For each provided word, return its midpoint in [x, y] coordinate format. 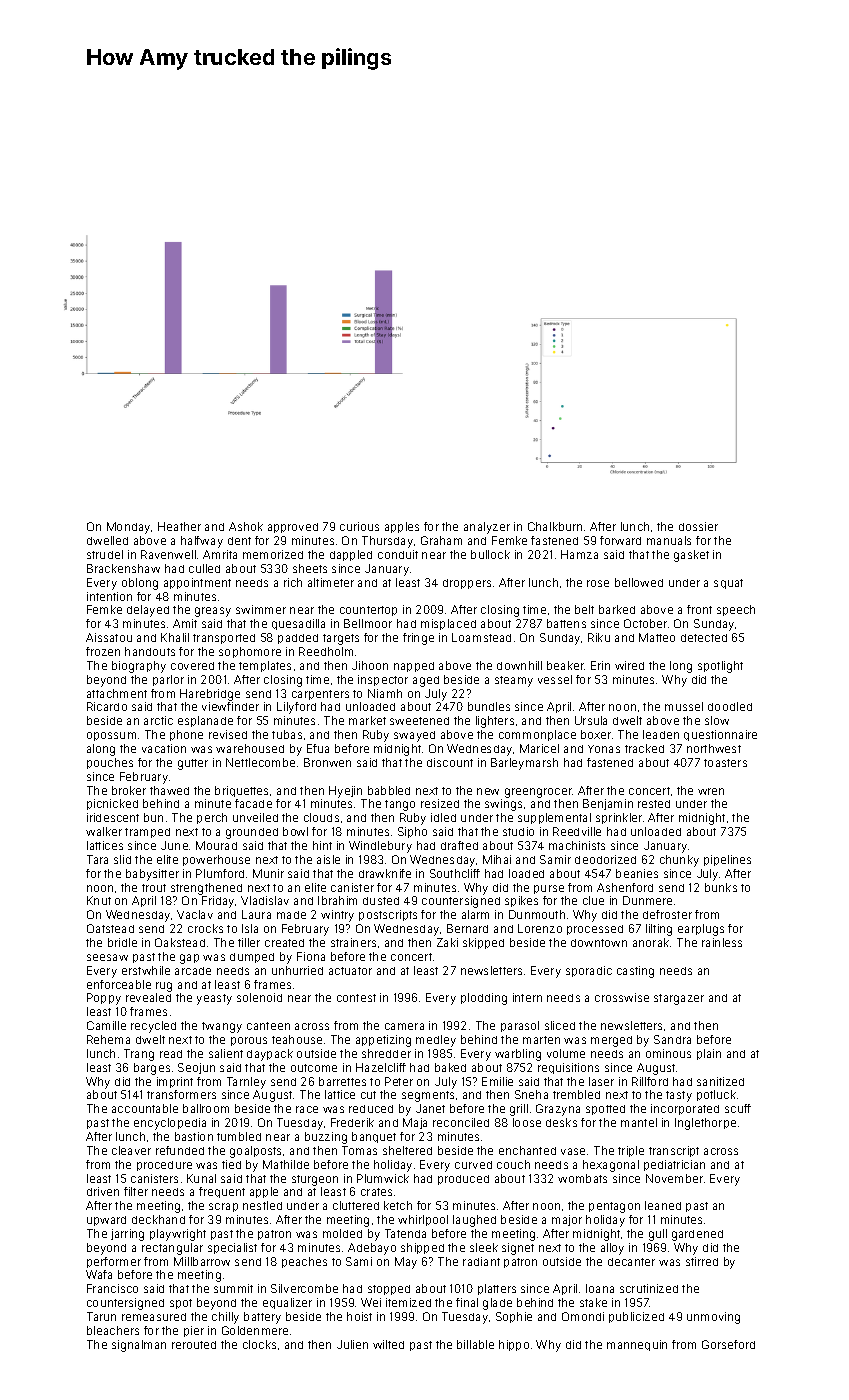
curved [473, 1165]
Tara [97, 859]
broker [129, 790]
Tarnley [246, 1083]
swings [503, 805]
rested [654, 804]
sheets [310, 568]
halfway [202, 542]
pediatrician [674, 1165]
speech [736, 610]
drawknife [385, 873]
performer [114, 1262]
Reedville [577, 831]
